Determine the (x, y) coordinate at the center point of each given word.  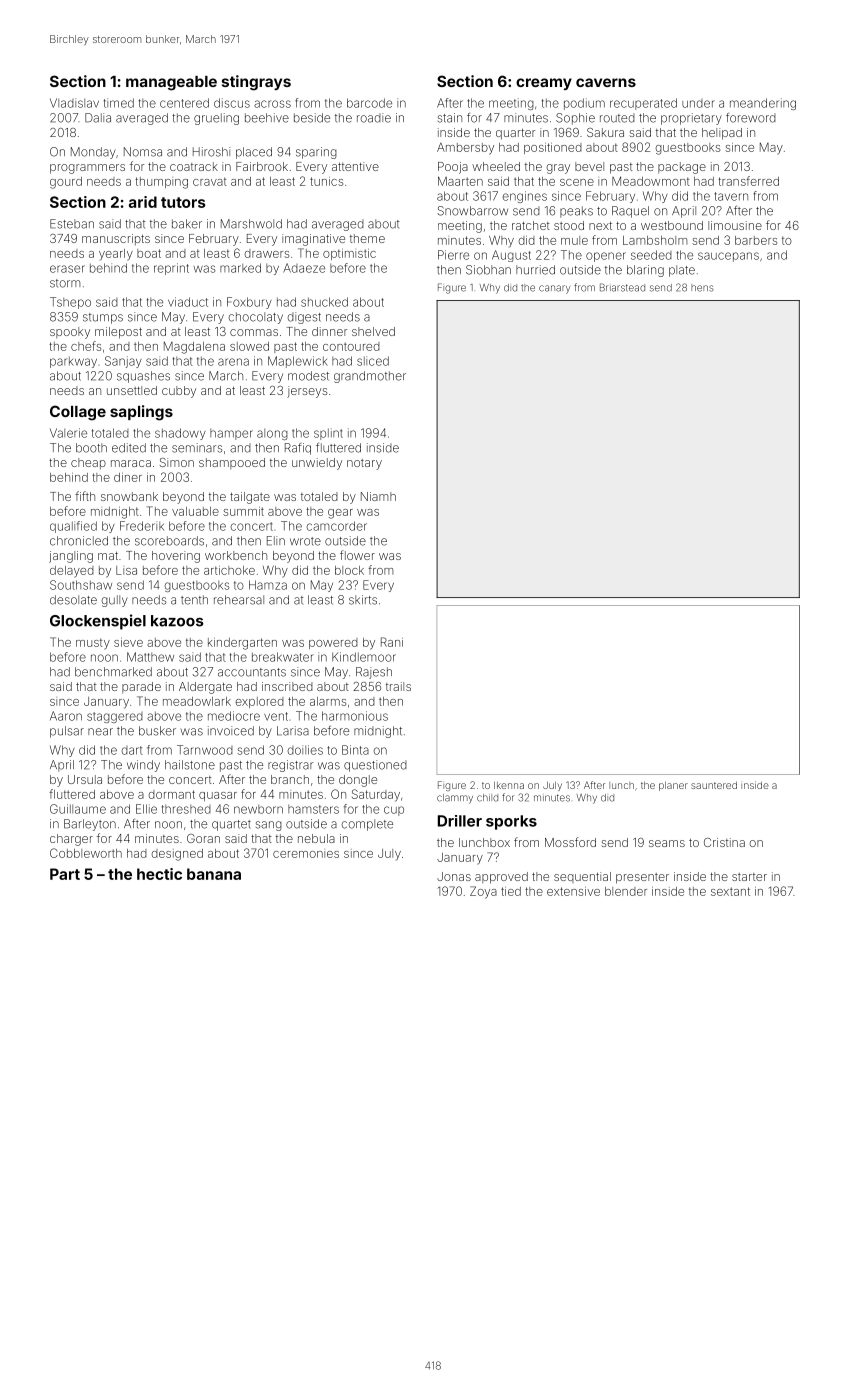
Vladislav (74, 103)
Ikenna (509, 785)
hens (702, 288)
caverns (606, 82)
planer (673, 786)
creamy (544, 84)
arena (233, 362)
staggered (115, 717)
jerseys (307, 392)
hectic (159, 874)
